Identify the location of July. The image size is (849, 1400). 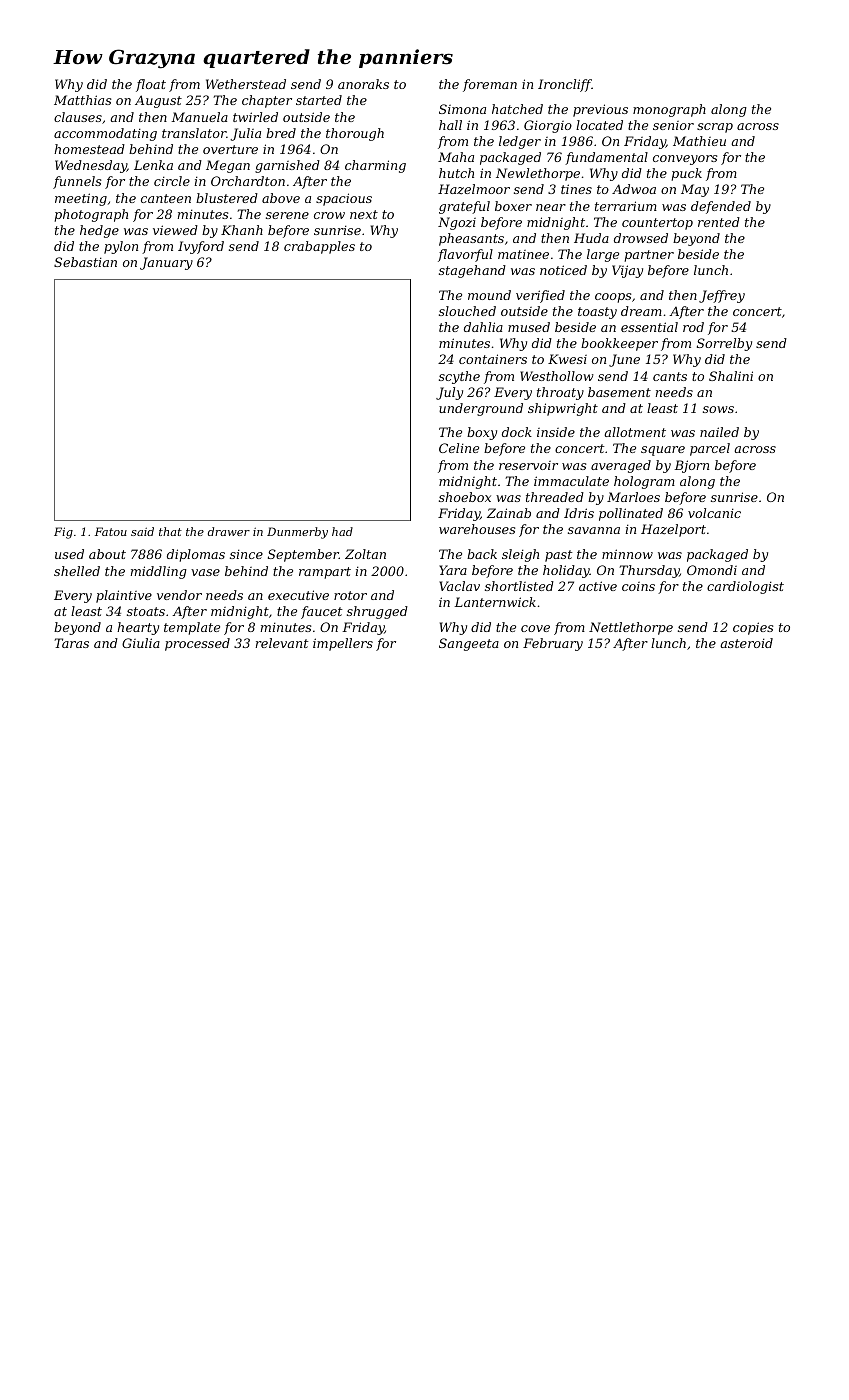
(449, 393).
